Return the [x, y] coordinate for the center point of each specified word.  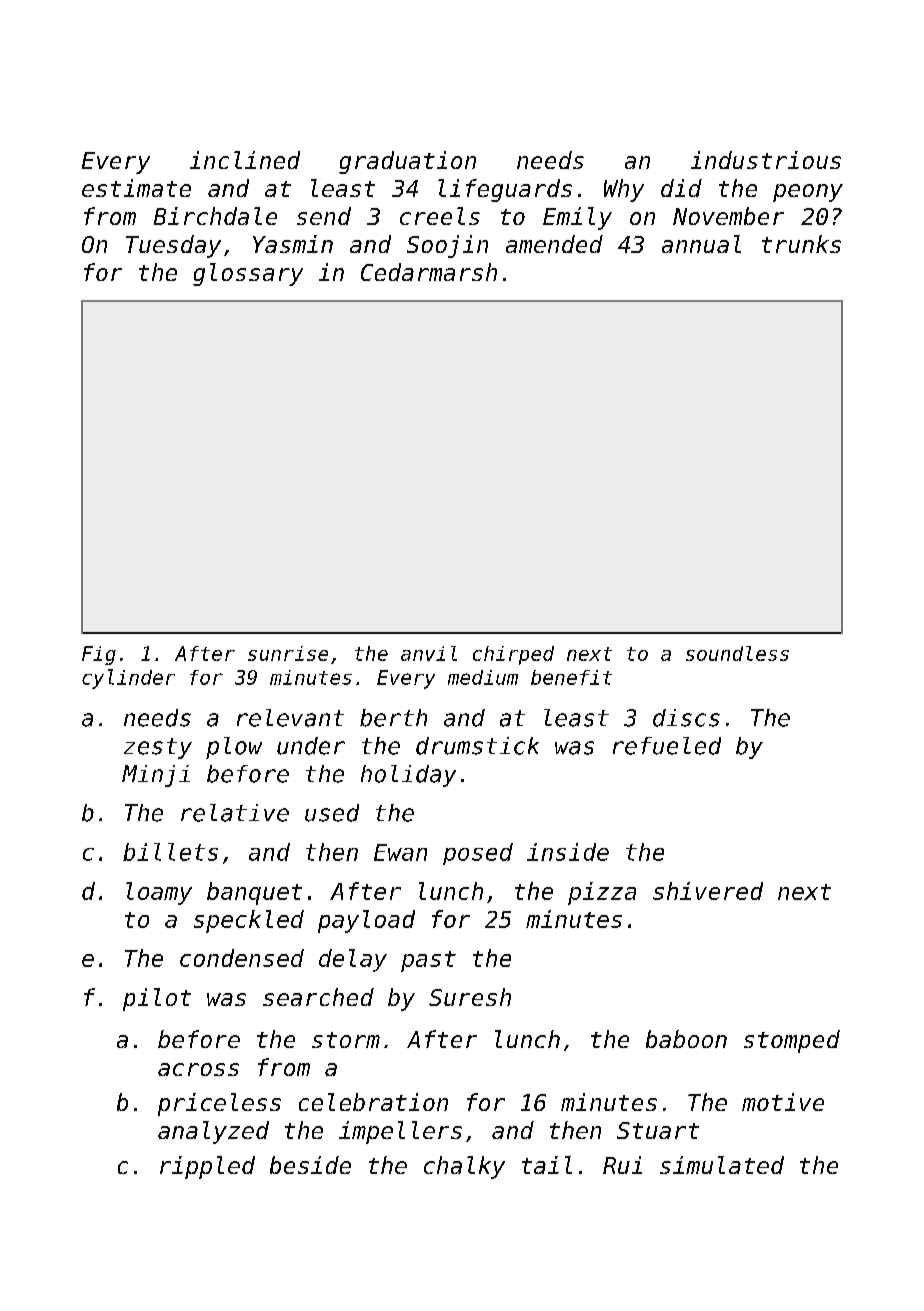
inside [568, 852]
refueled [667, 746]
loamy [159, 893]
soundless [737, 653]
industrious [766, 160]
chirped [513, 655]
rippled [207, 1167]
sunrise [288, 653]
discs [686, 718]
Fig [99, 655]
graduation [407, 162]
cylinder [128, 679]
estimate [136, 188]
